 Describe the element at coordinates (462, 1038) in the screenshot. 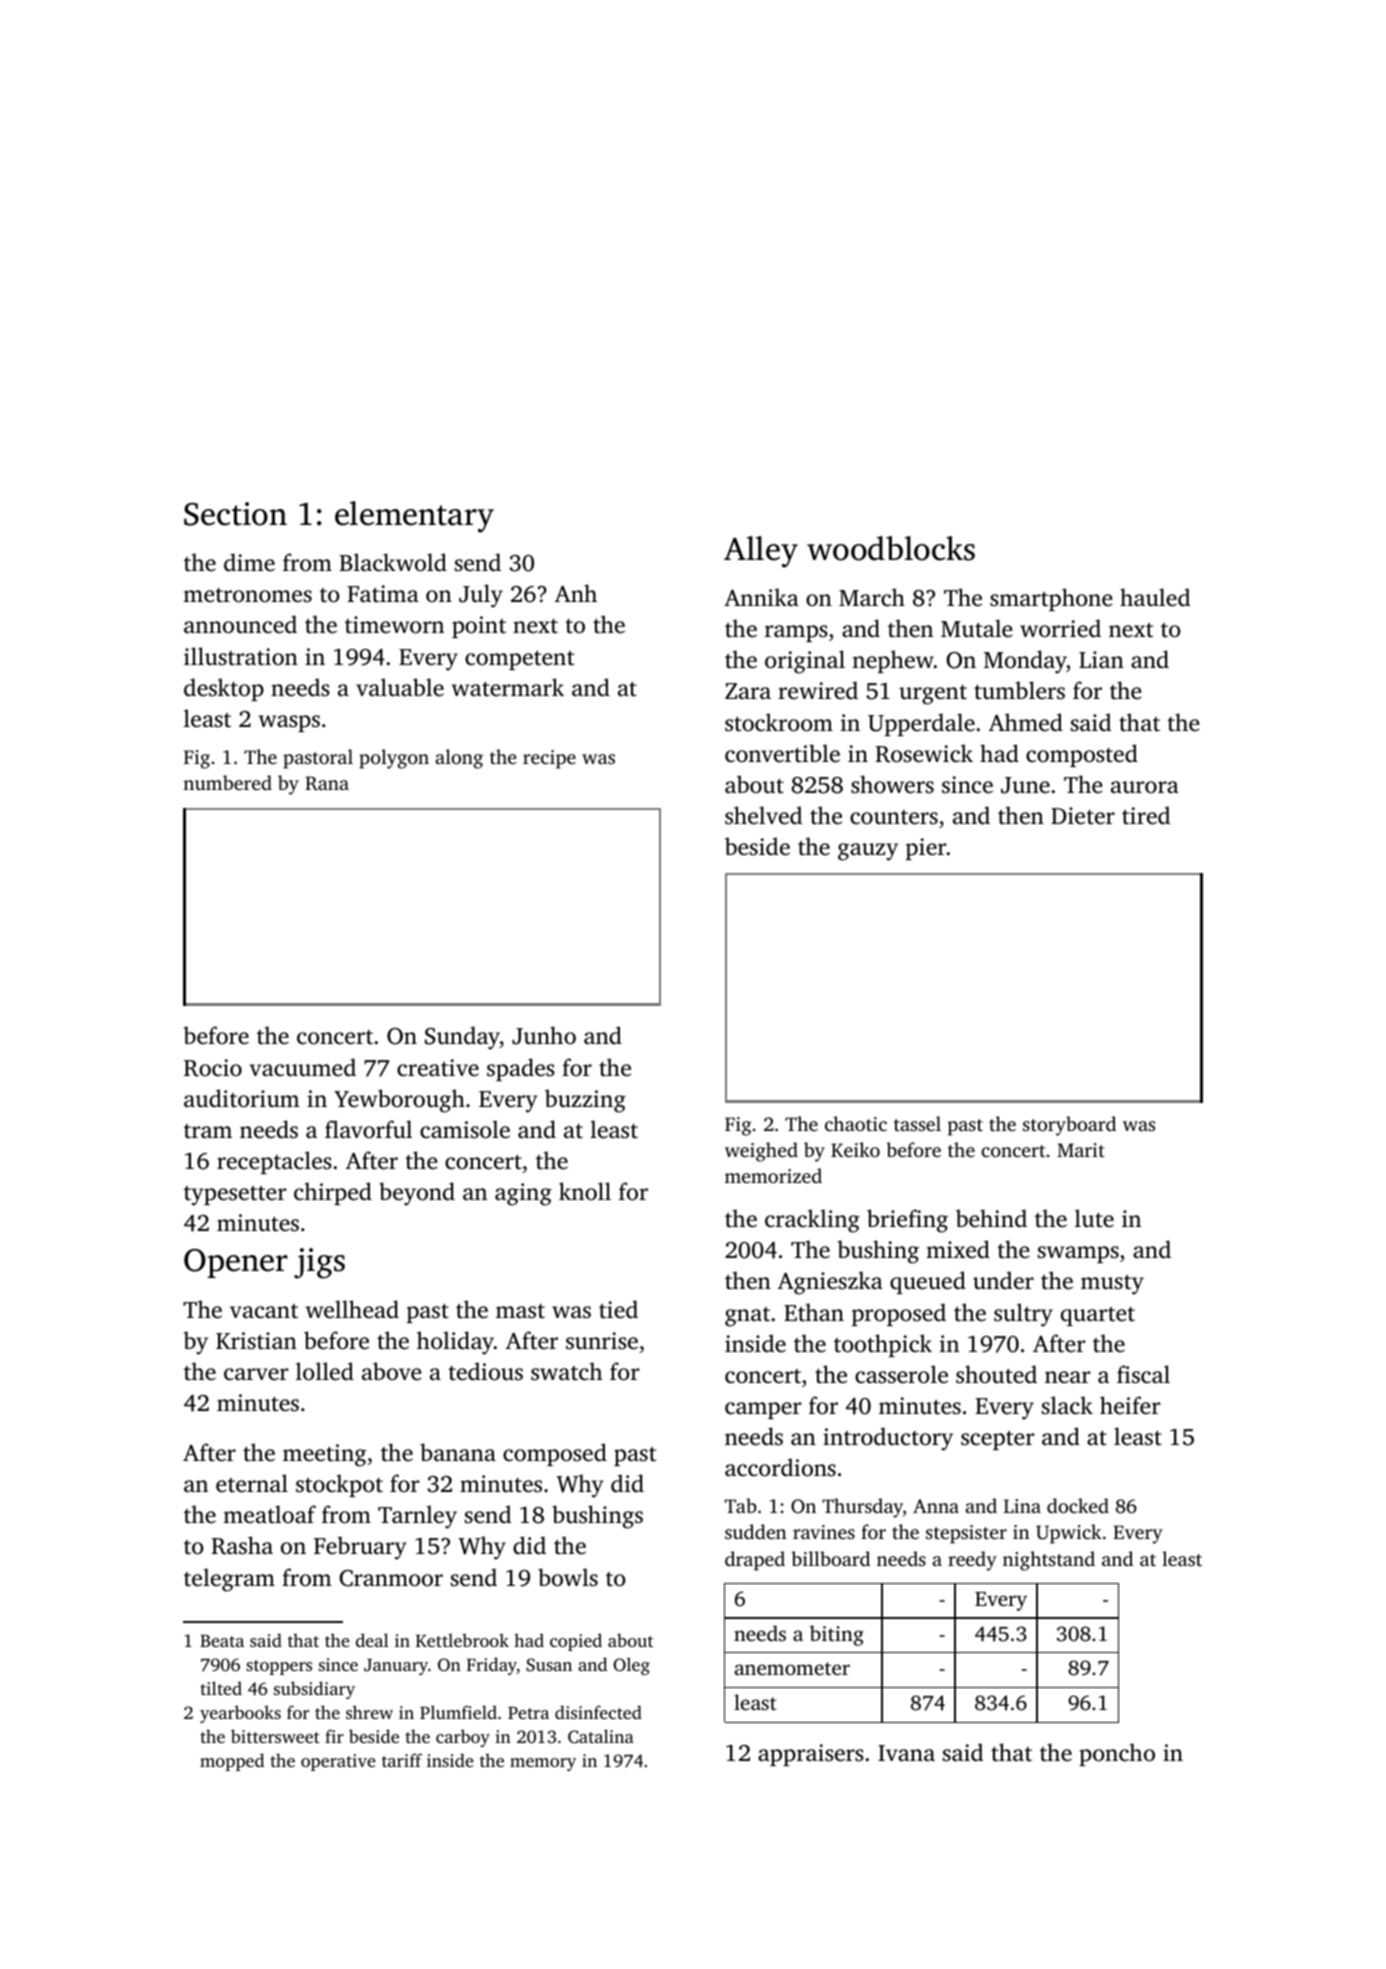

I see `Sunday` at that location.
